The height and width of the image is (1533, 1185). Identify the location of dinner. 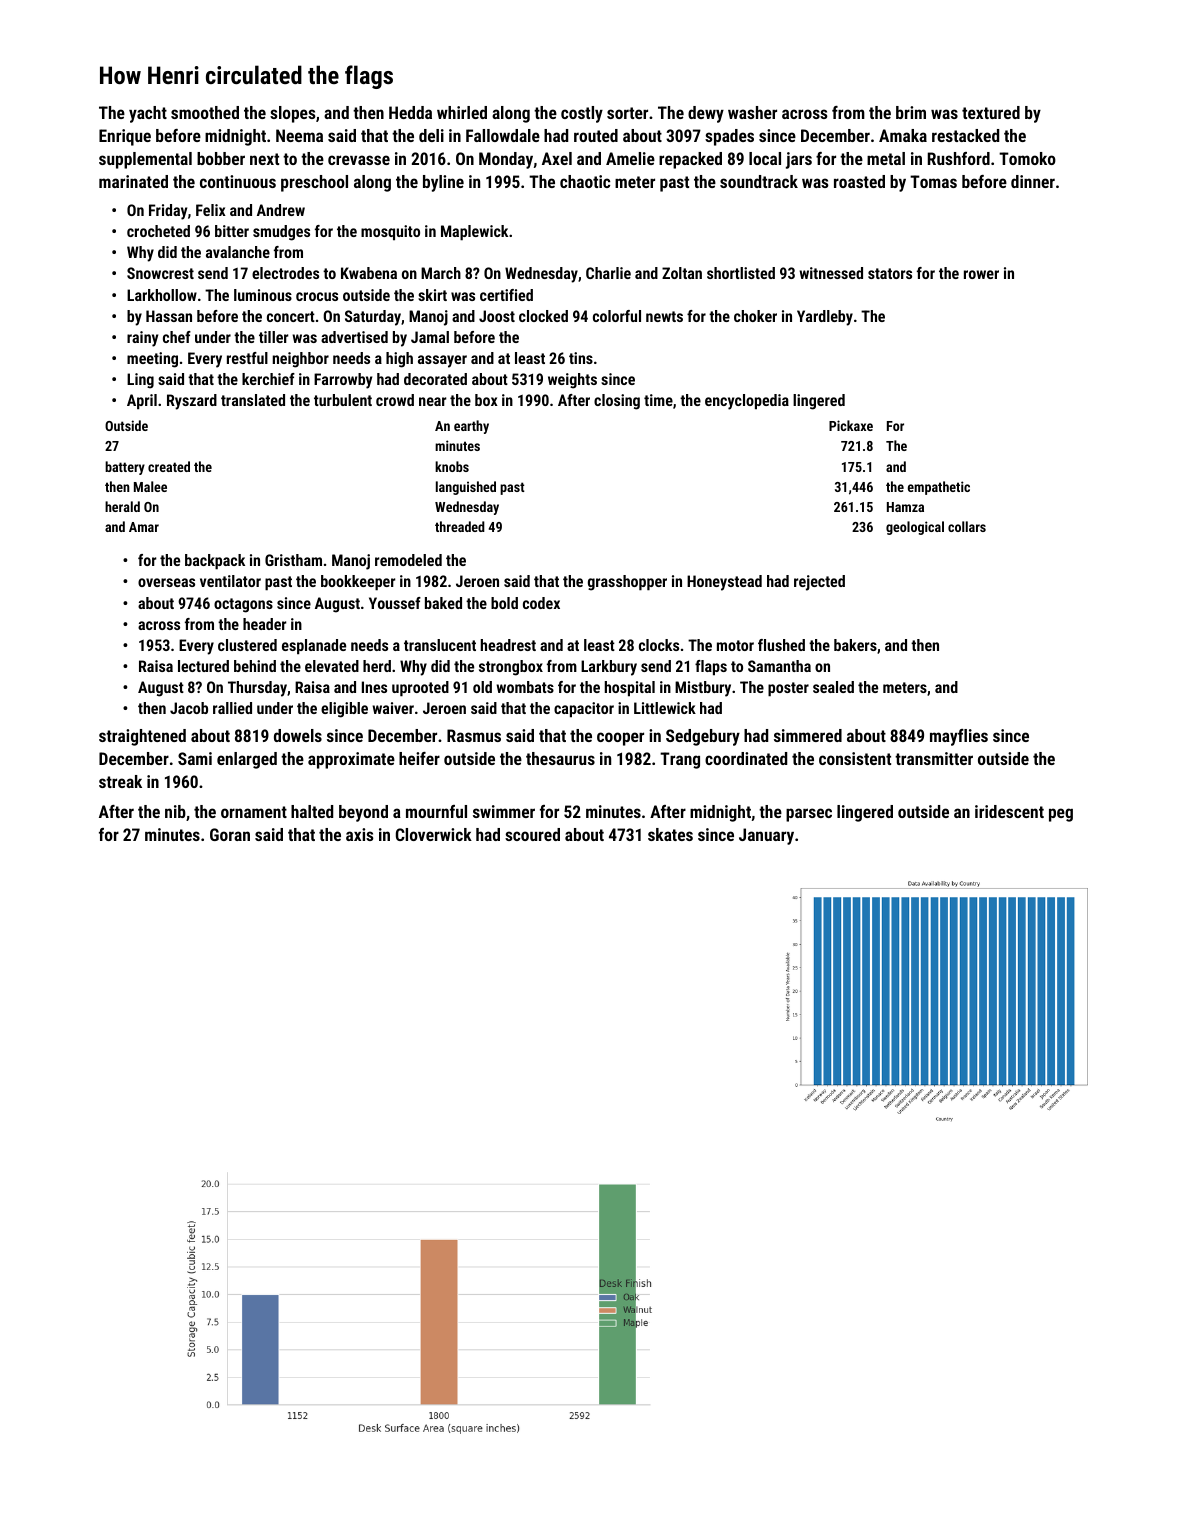
(1033, 181).
